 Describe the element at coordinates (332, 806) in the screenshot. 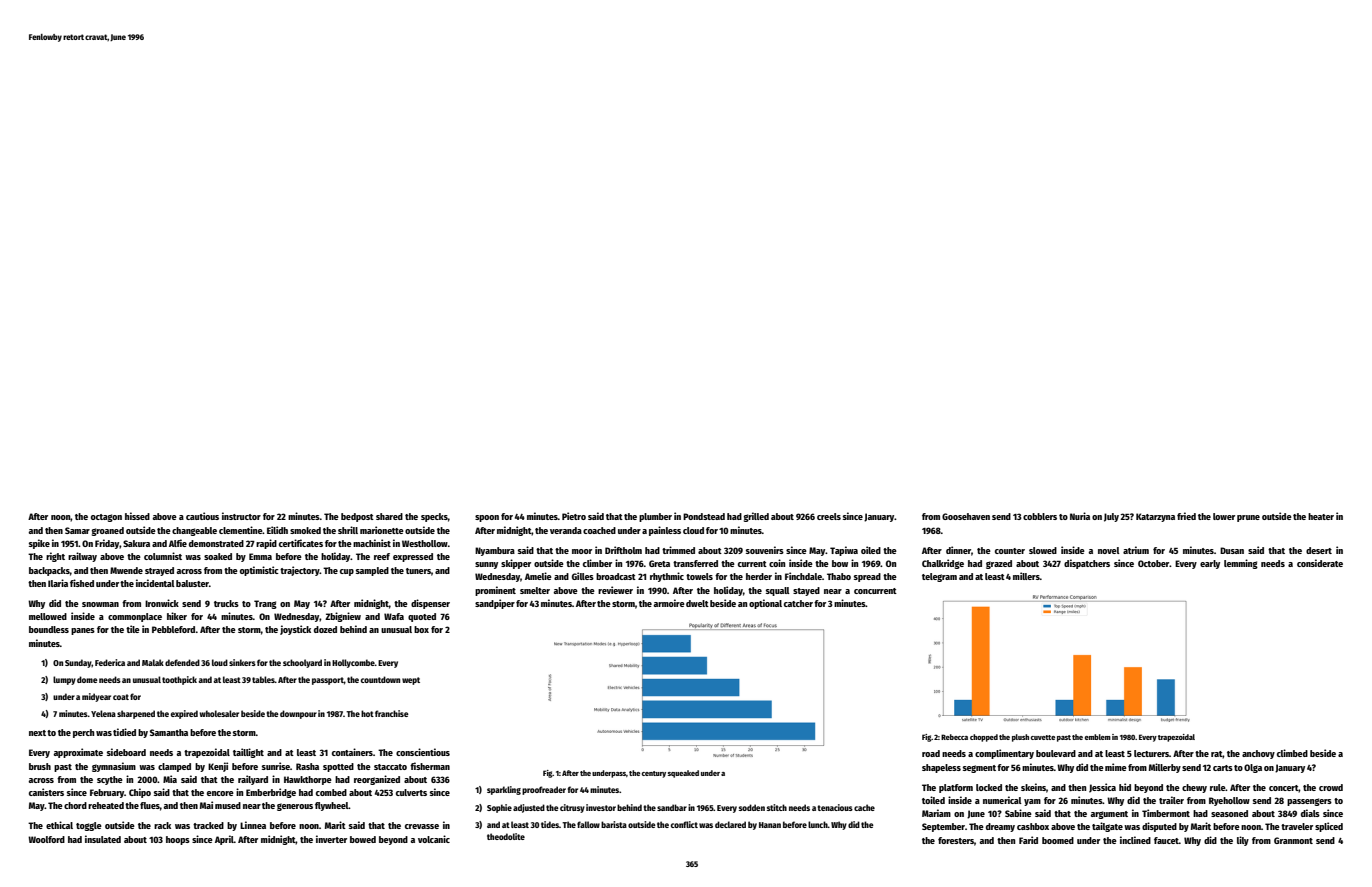

I see `flywheel` at that location.
